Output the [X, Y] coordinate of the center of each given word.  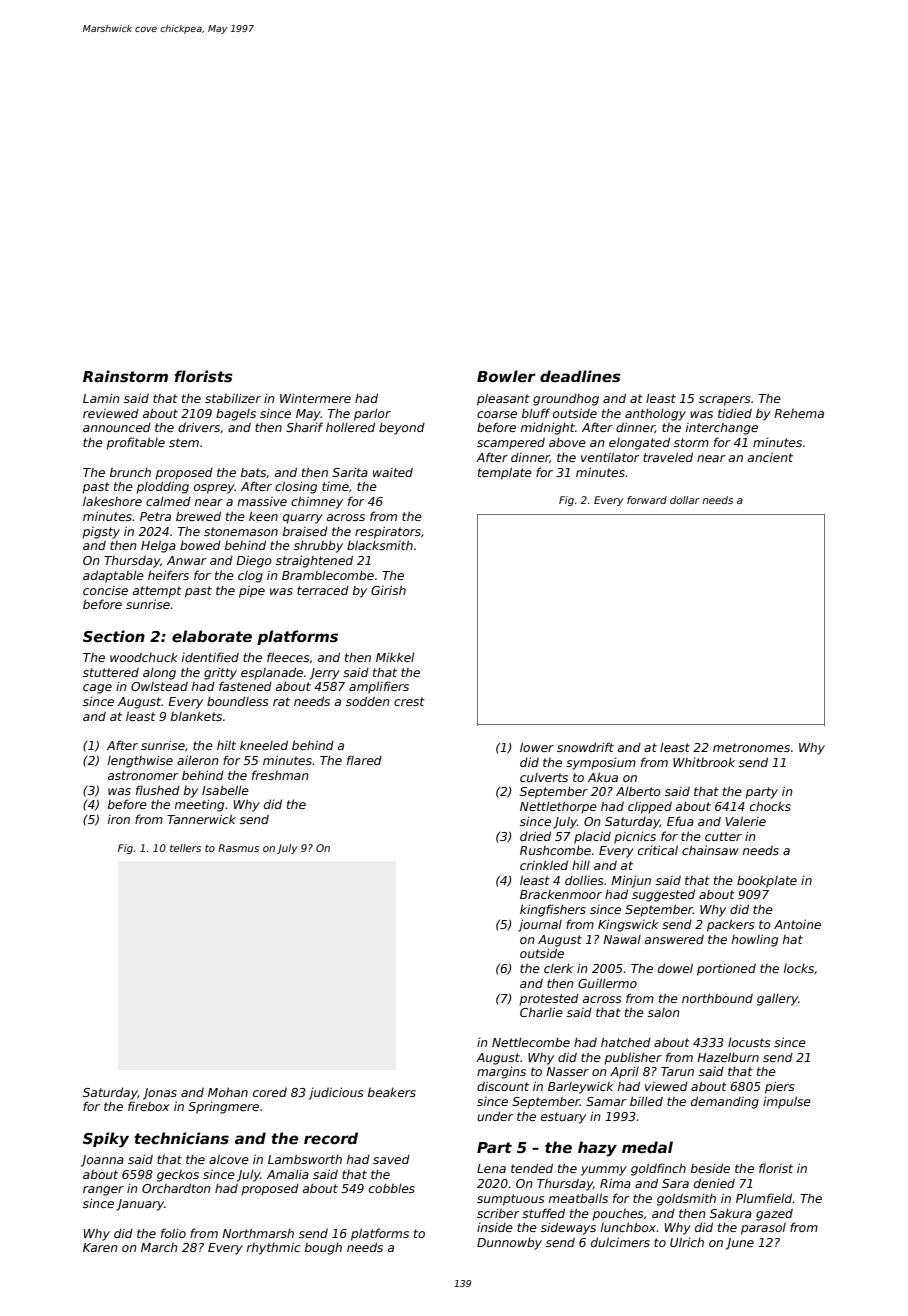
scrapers [724, 401]
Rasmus [238, 848]
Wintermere [315, 398]
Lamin [101, 398]
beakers [392, 1092]
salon [664, 1012]
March [159, 1247]
